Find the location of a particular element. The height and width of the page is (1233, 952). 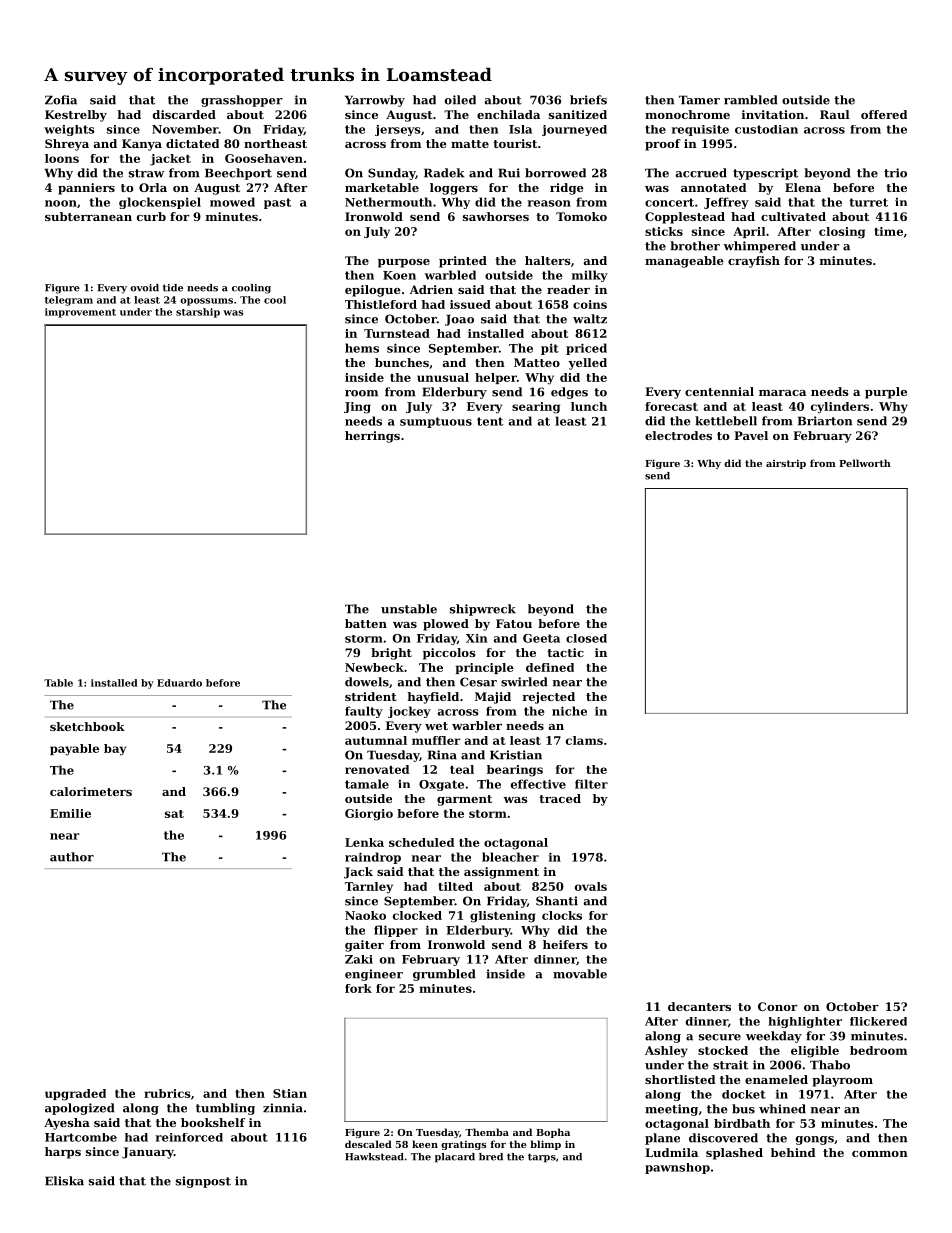

weights is located at coordinates (69, 130).
